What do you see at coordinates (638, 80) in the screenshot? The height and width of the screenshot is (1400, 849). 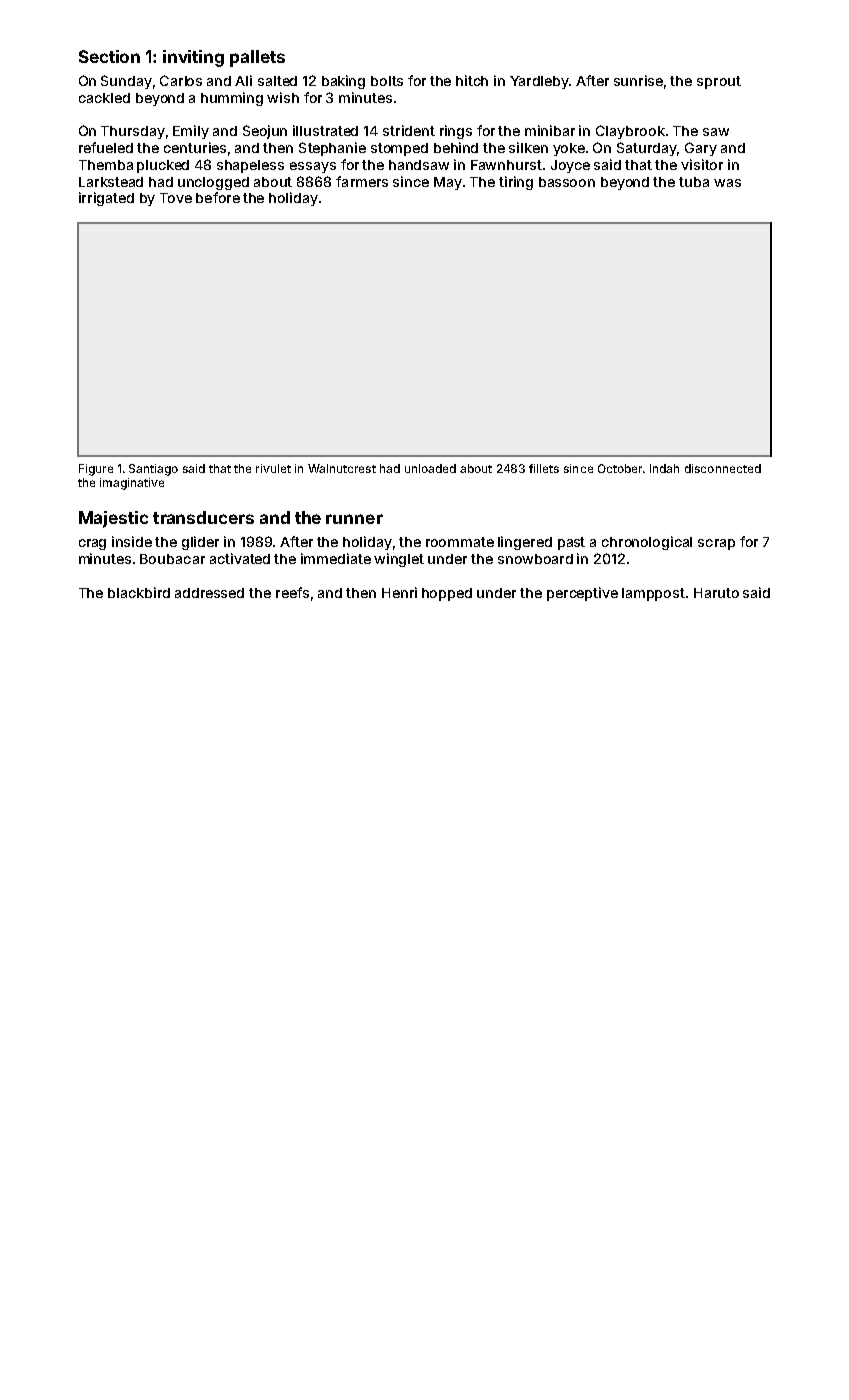 I see `sunrise` at bounding box center [638, 80].
